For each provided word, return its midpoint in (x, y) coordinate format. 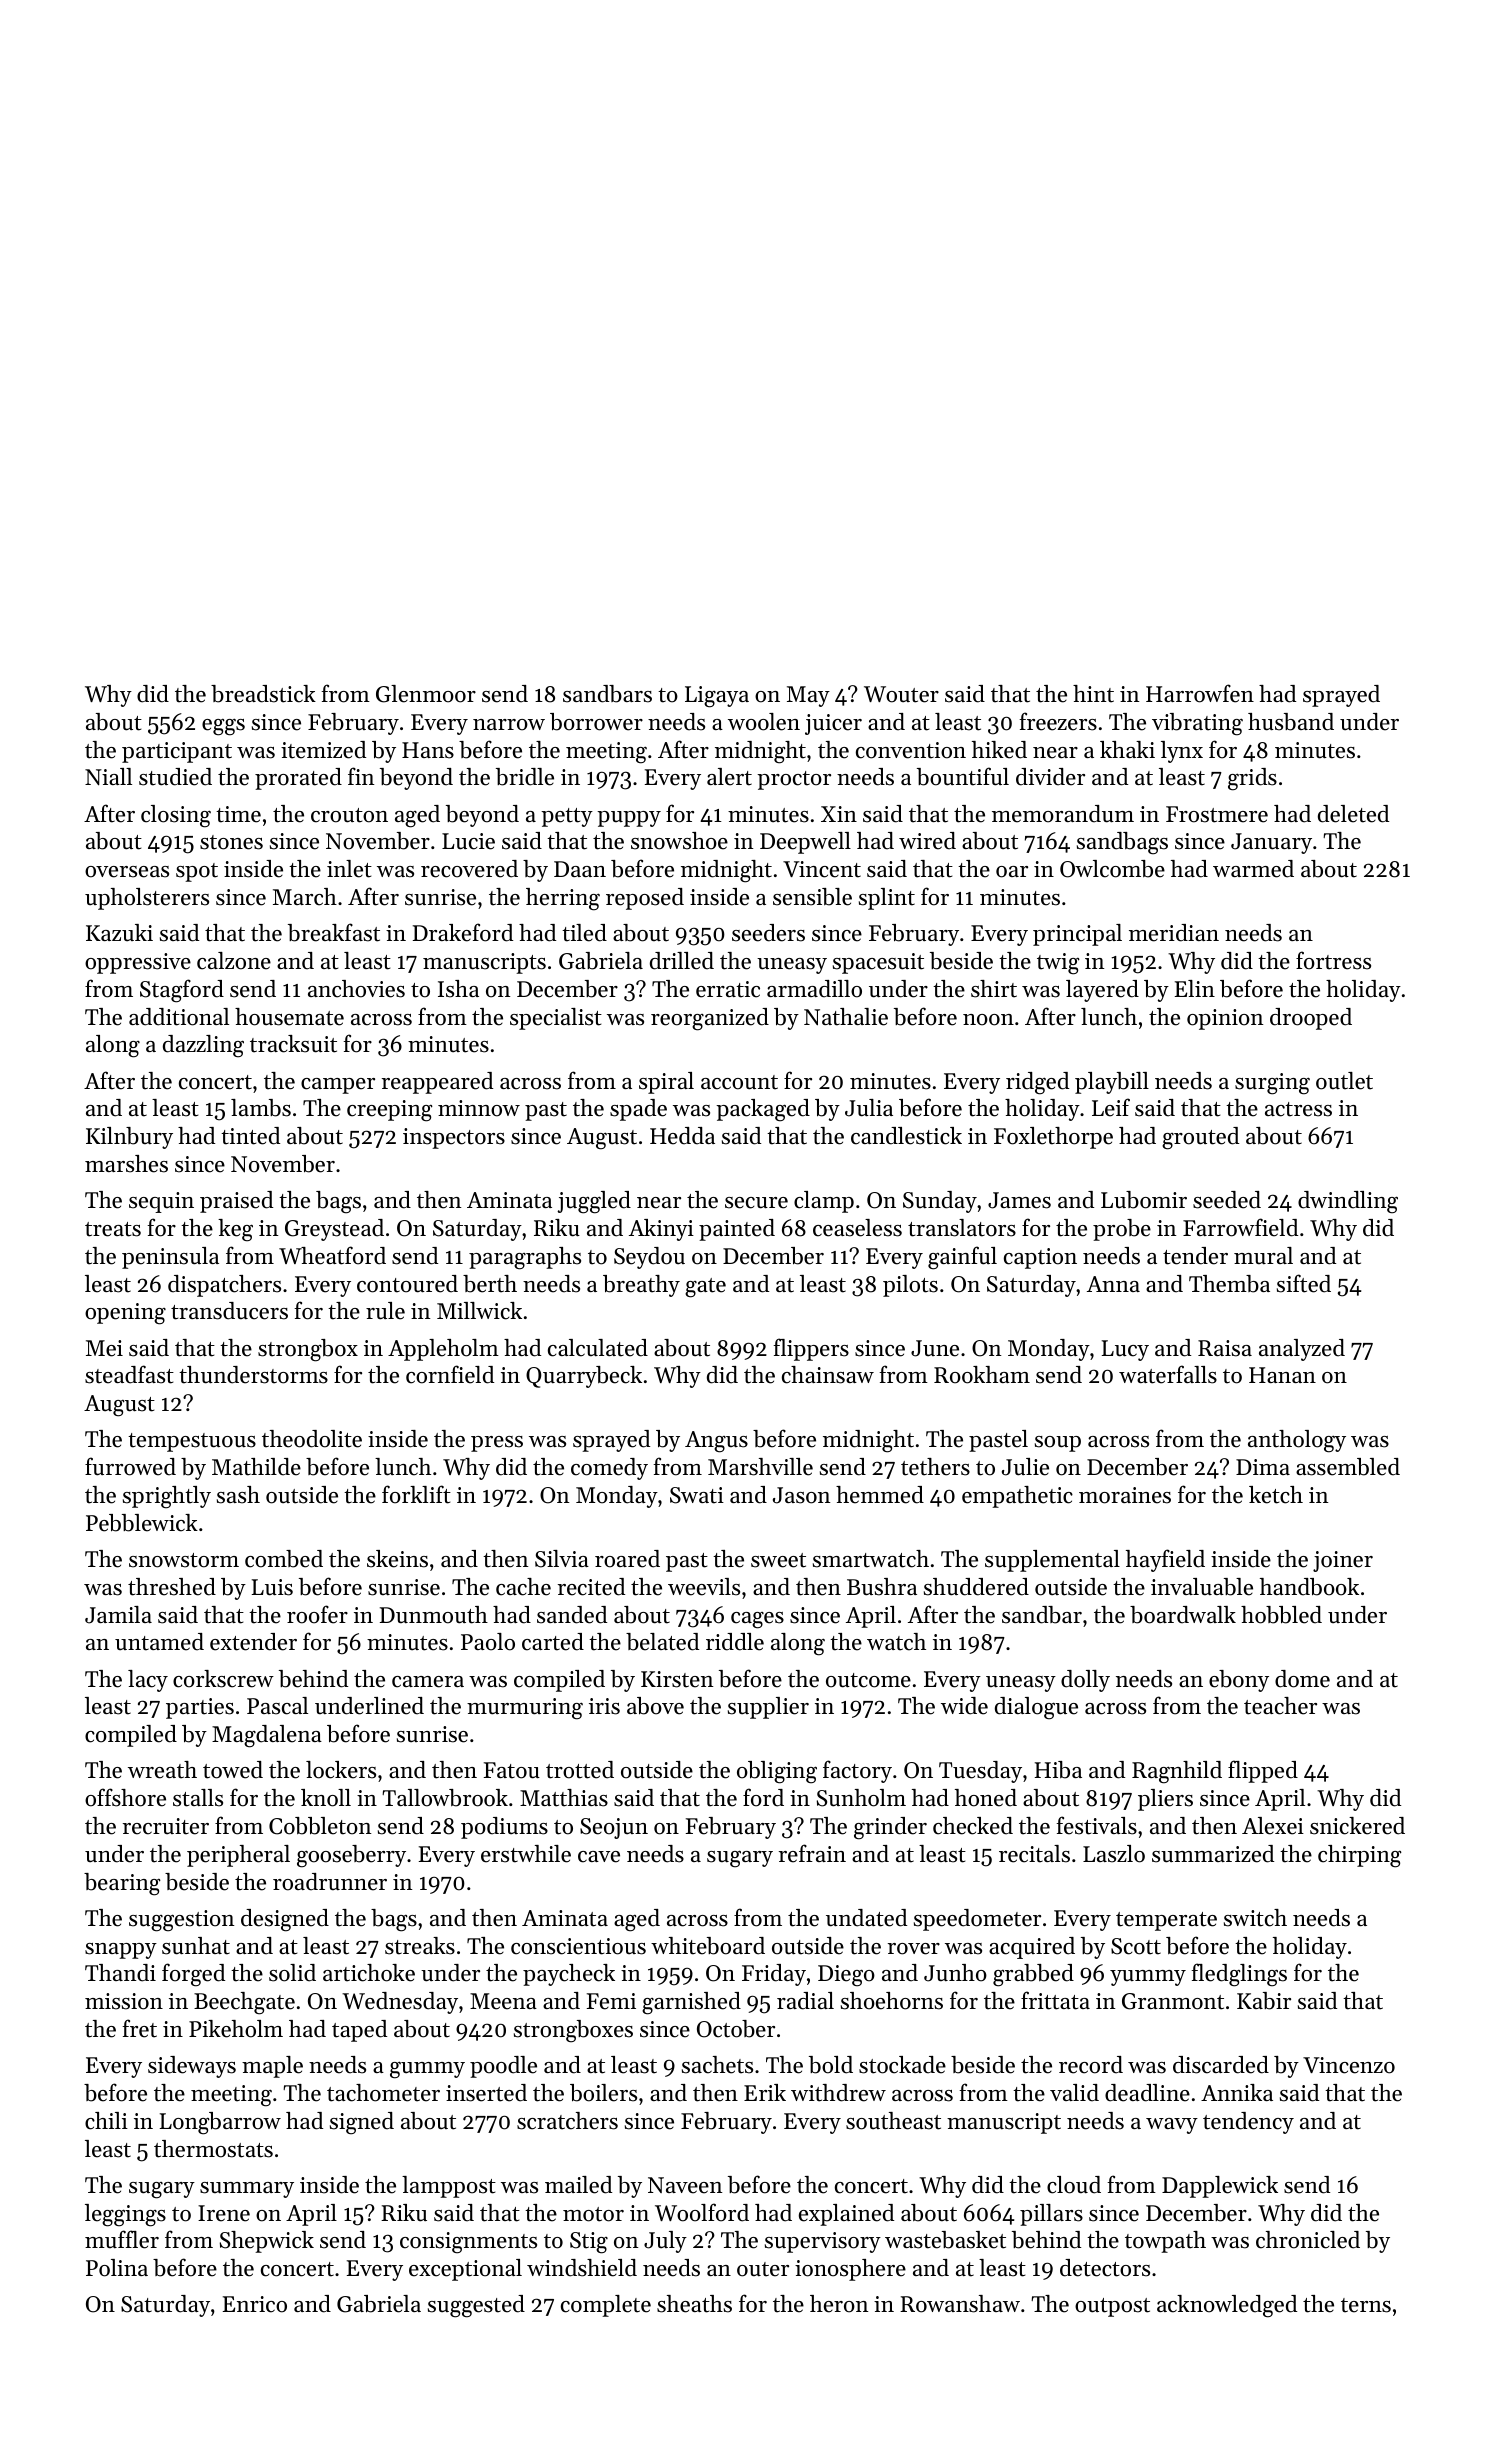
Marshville (760, 1467)
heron (839, 2304)
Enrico (255, 2304)
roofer (317, 1614)
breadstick (263, 694)
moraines (1125, 1495)
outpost (1112, 2307)
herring (563, 899)
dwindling (1348, 1202)
